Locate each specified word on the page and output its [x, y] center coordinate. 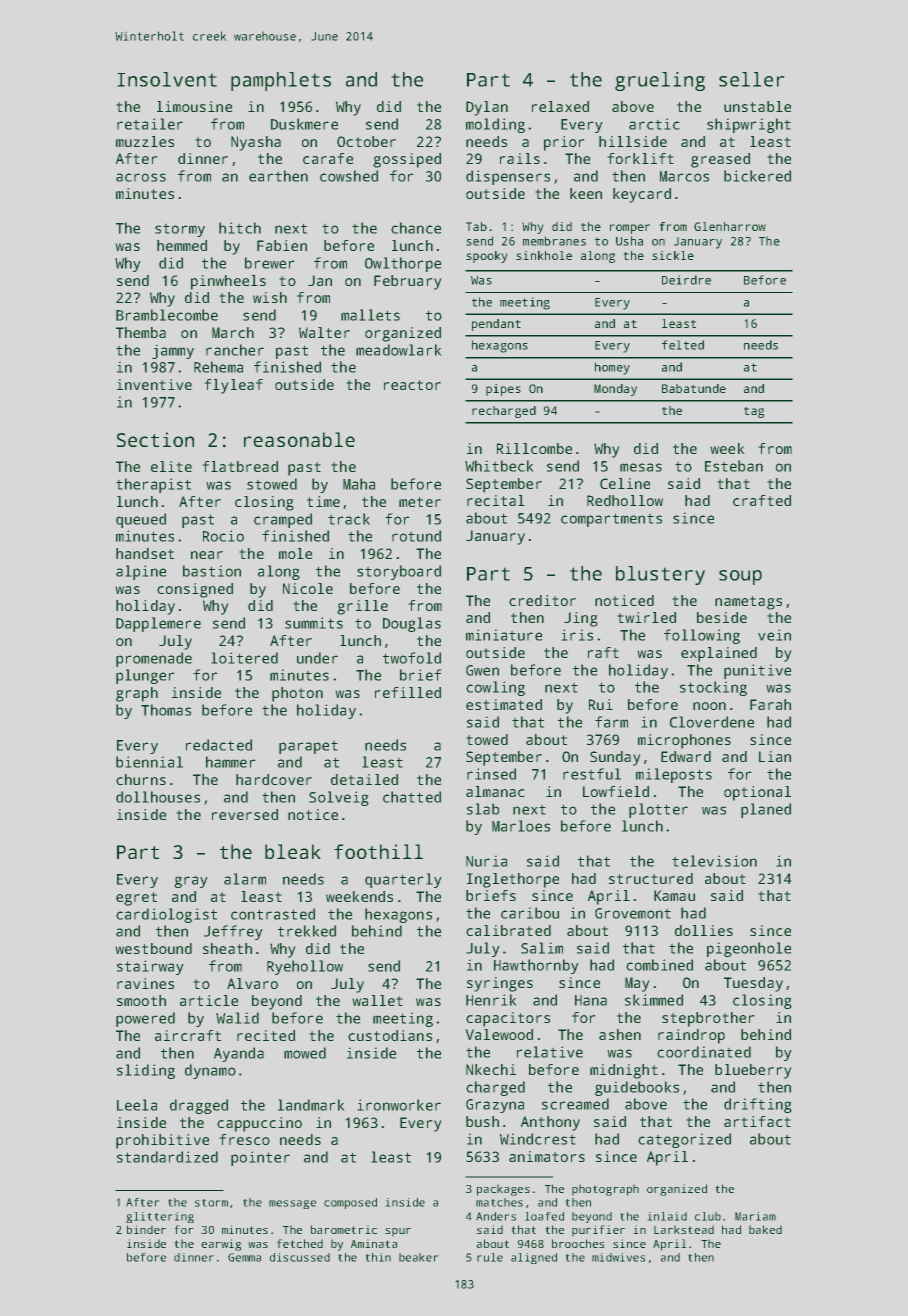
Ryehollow [305, 967]
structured [651, 878]
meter [420, 502]
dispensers [508, 177]
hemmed [182, 245]
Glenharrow [730, 226]
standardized [167, 1157]
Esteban [734, 466]
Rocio [223, 536]
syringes [500, 984]
